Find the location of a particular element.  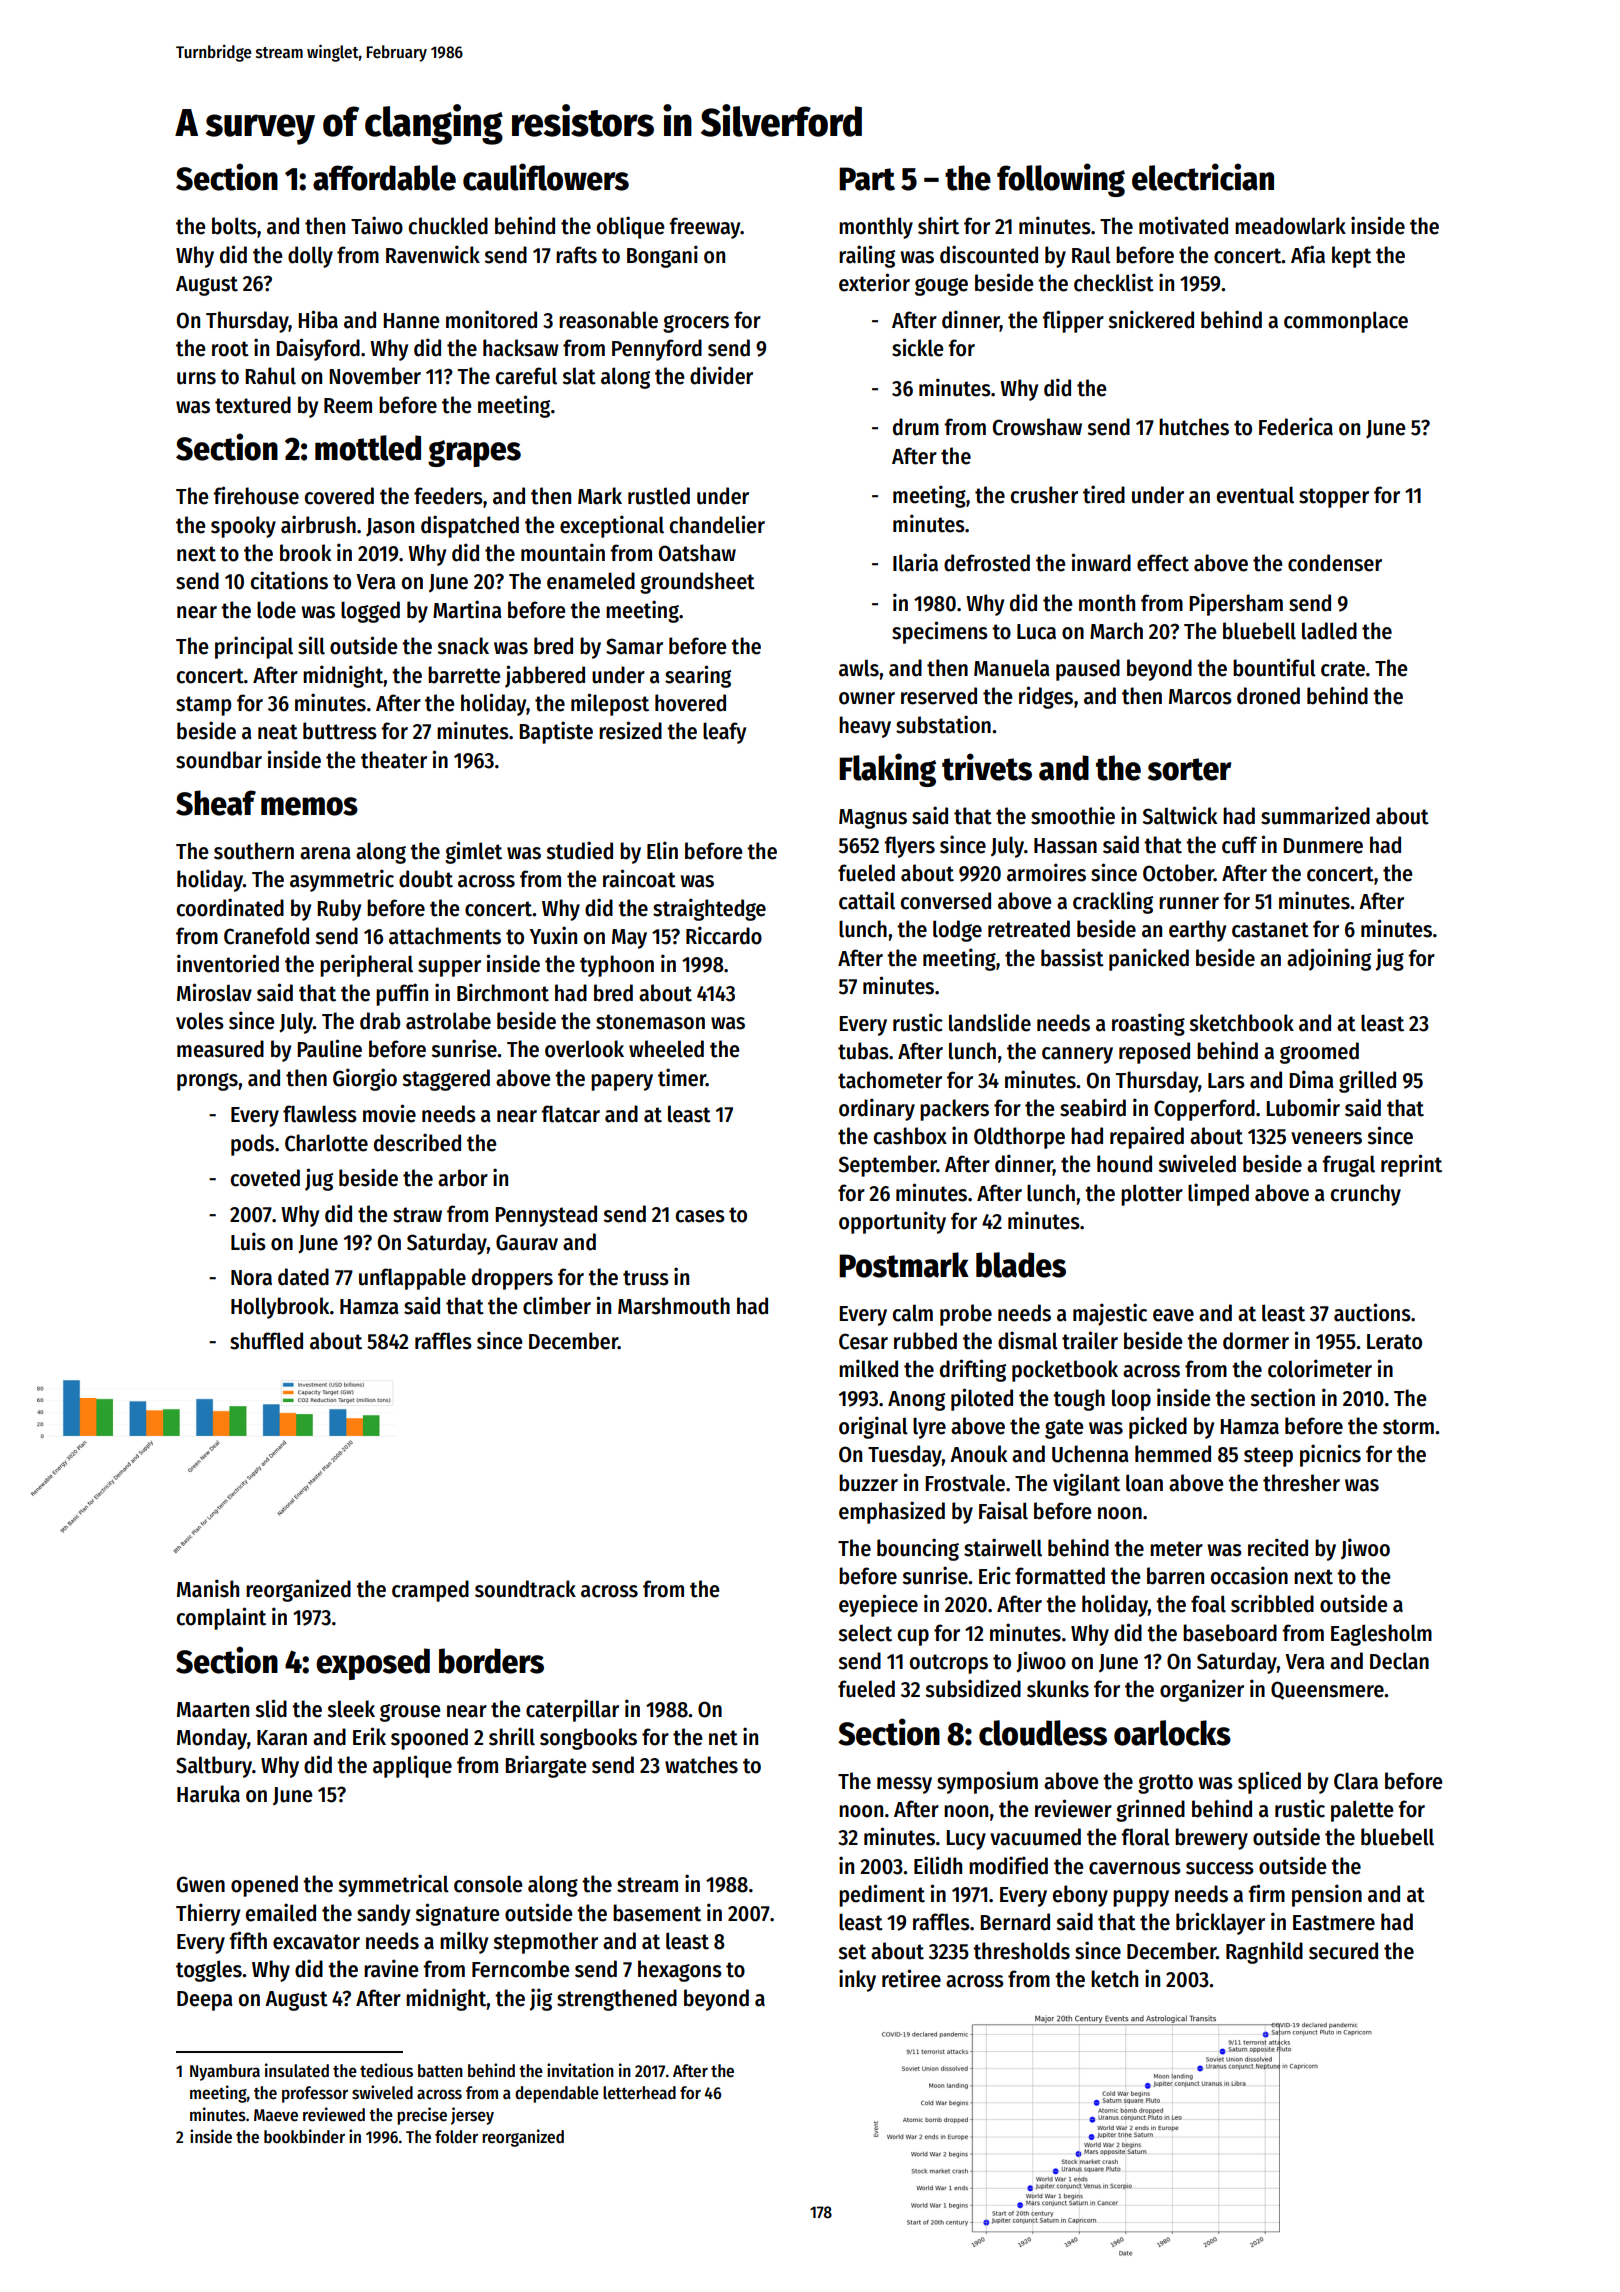

crate is located at coordinates (1343, 669).
